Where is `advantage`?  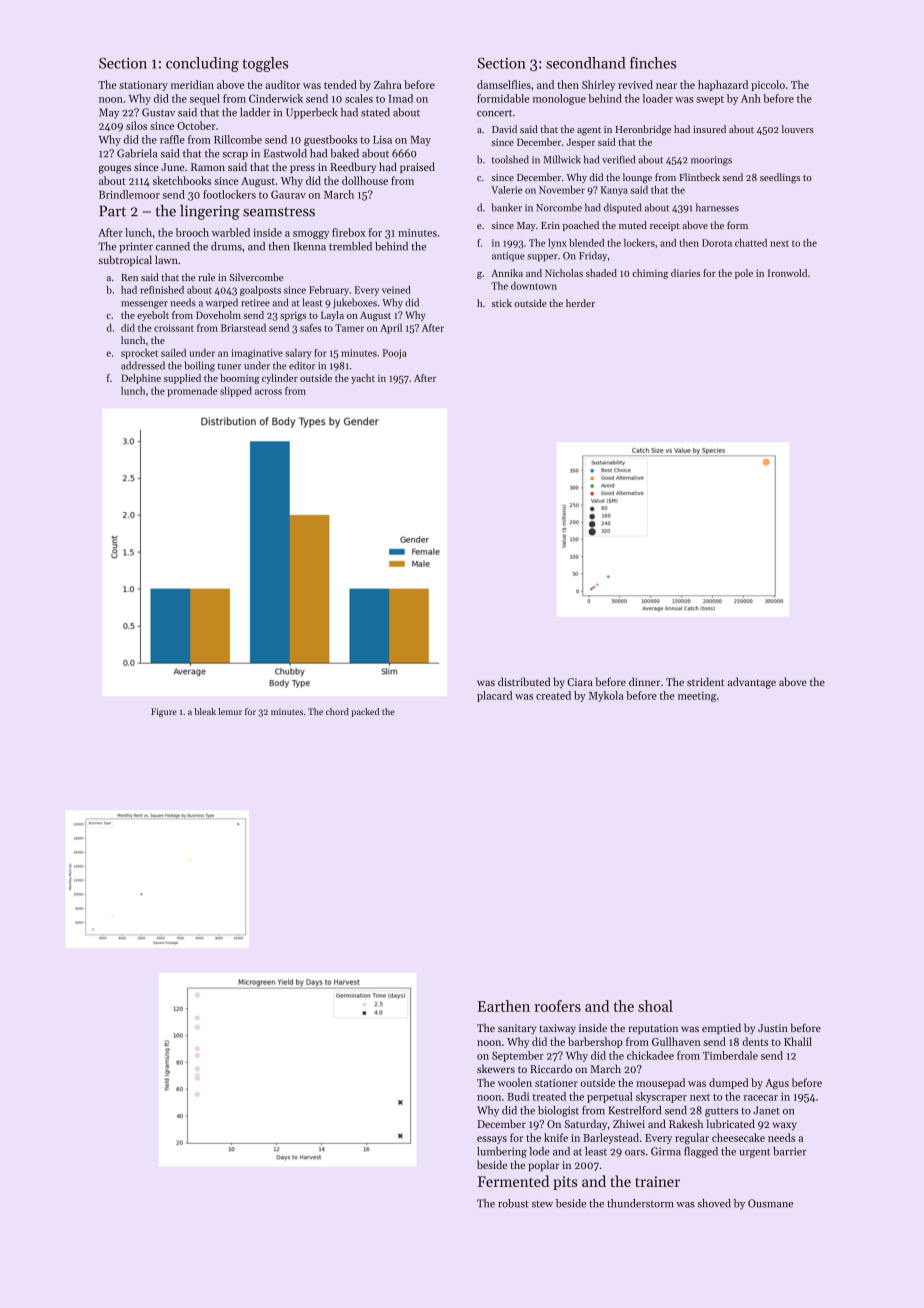
advantage is located at coordinates (752, 683).
